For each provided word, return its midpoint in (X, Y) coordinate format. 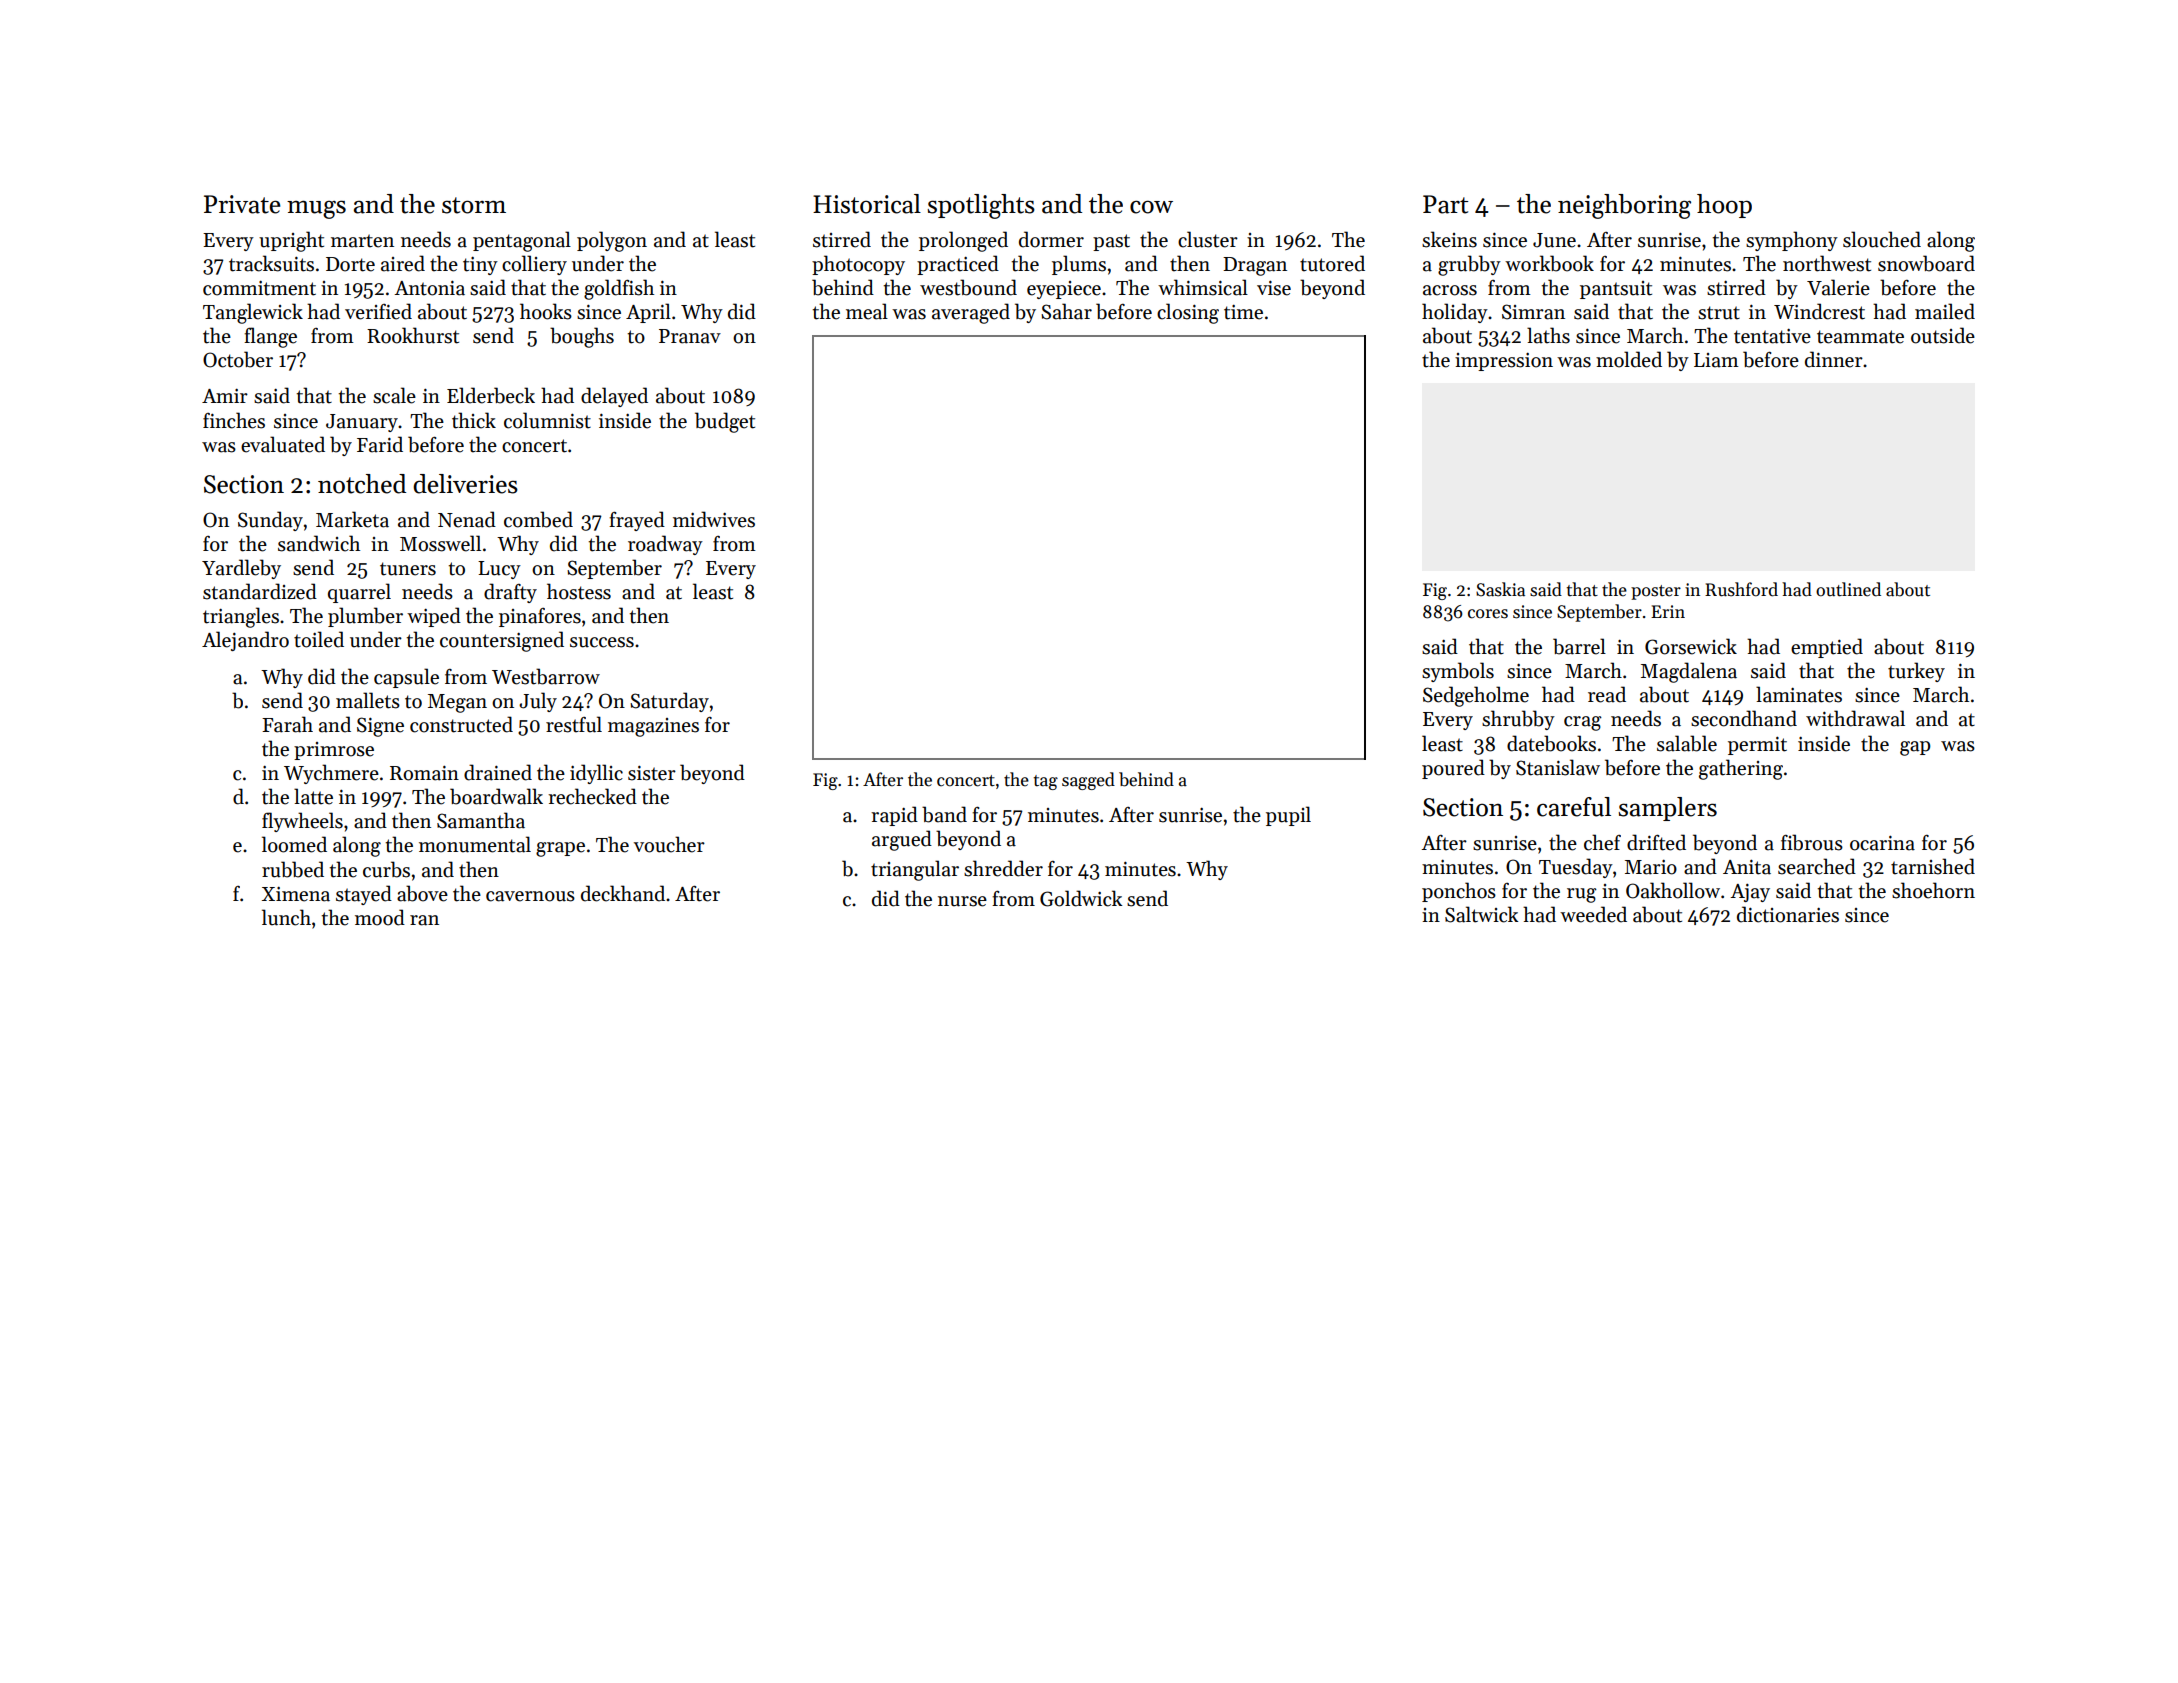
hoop (1724, 206)
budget (725, 422)
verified (378, 311)
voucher (669, 844)
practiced (958, 265)
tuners (408, 569)
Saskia (1500, 589)
